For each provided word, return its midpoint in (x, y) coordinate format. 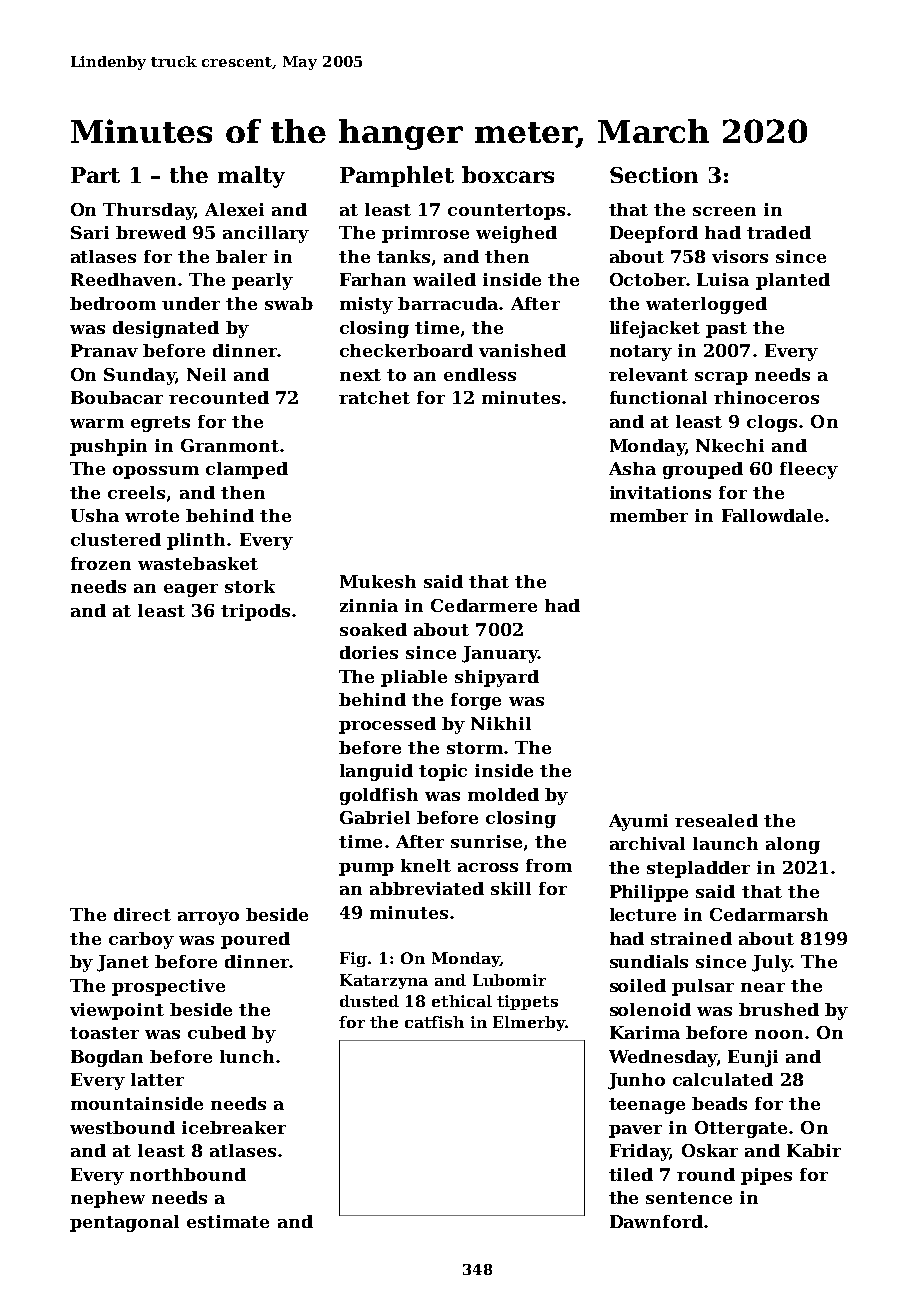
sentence (689, 1198)
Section (654, 175)
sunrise (486, 841)
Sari (90, 232)
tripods (255, 612)
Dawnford (656, 1221)
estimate (228, 1221)
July (771, 963)
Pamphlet (397, 176)
